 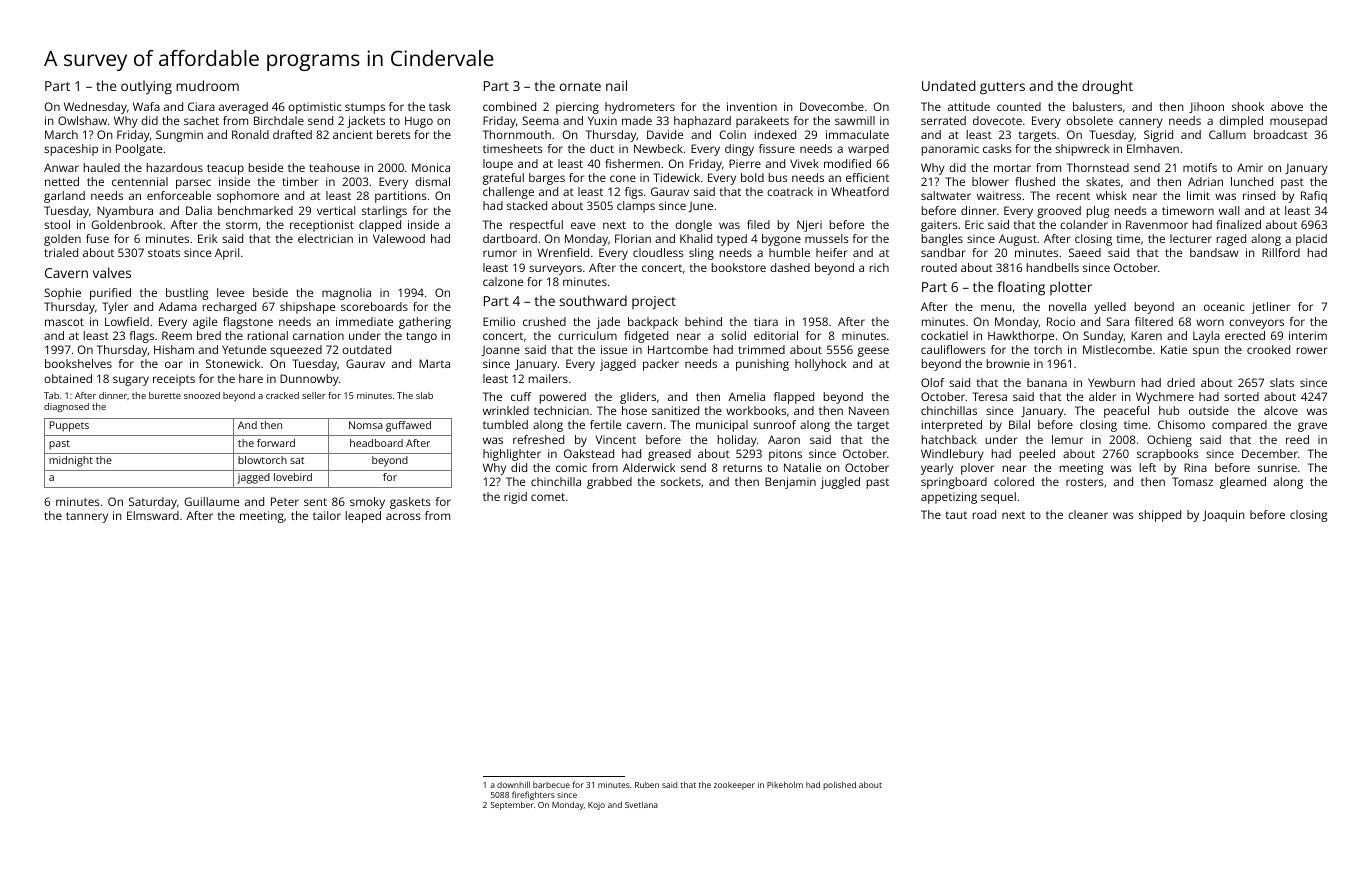 What do you see at coordinates (1160, 516) in the page?
I see `shipped` at bounding box center [1160, 516].
